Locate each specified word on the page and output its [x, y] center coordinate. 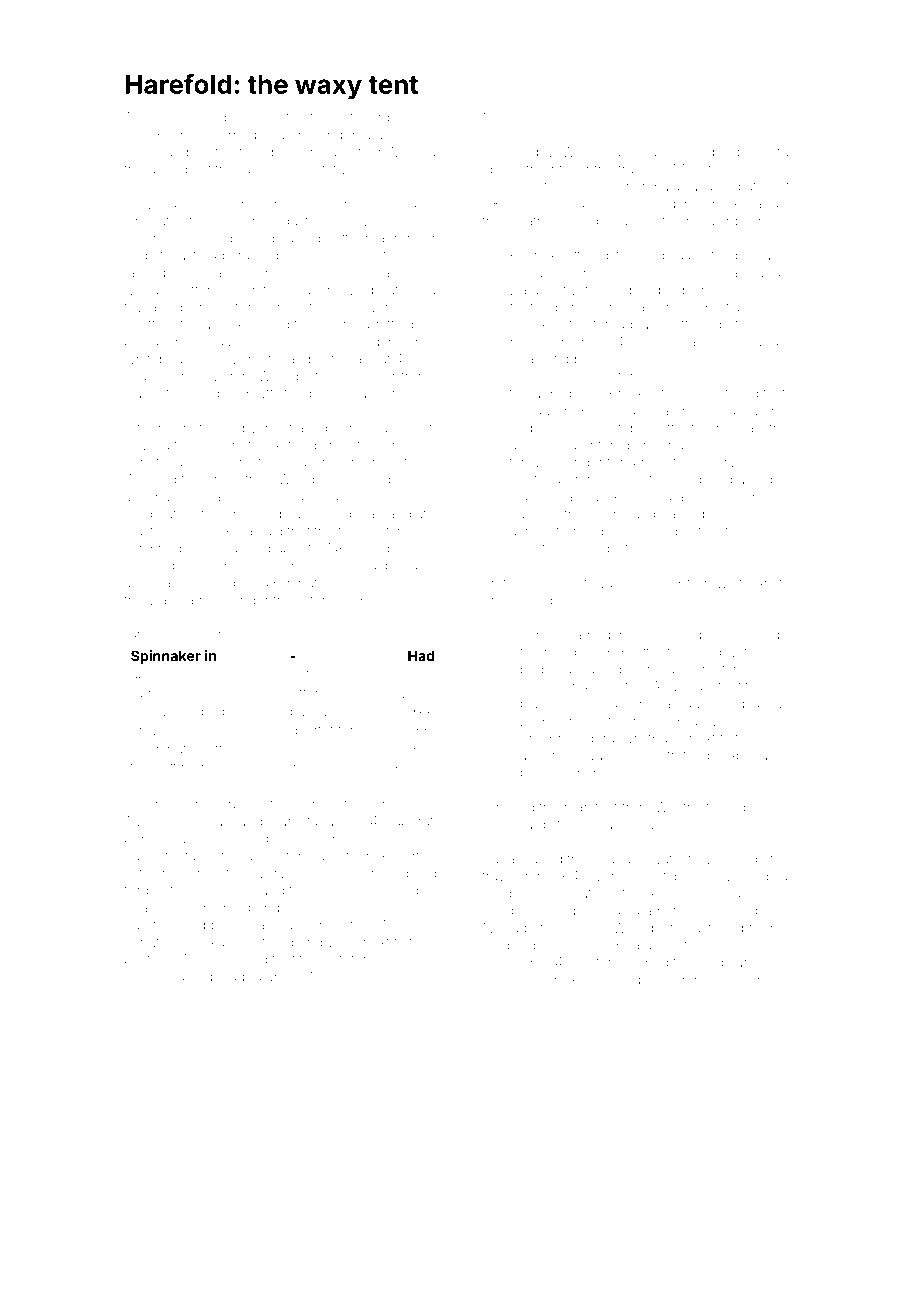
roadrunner [401, 239]
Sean [526, 358]
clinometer [515, 979]
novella [147, 445]
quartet [311, 732]
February [690, 722]
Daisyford [154, 978]
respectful [329, 239]
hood [560, 652]
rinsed [701, 412]
